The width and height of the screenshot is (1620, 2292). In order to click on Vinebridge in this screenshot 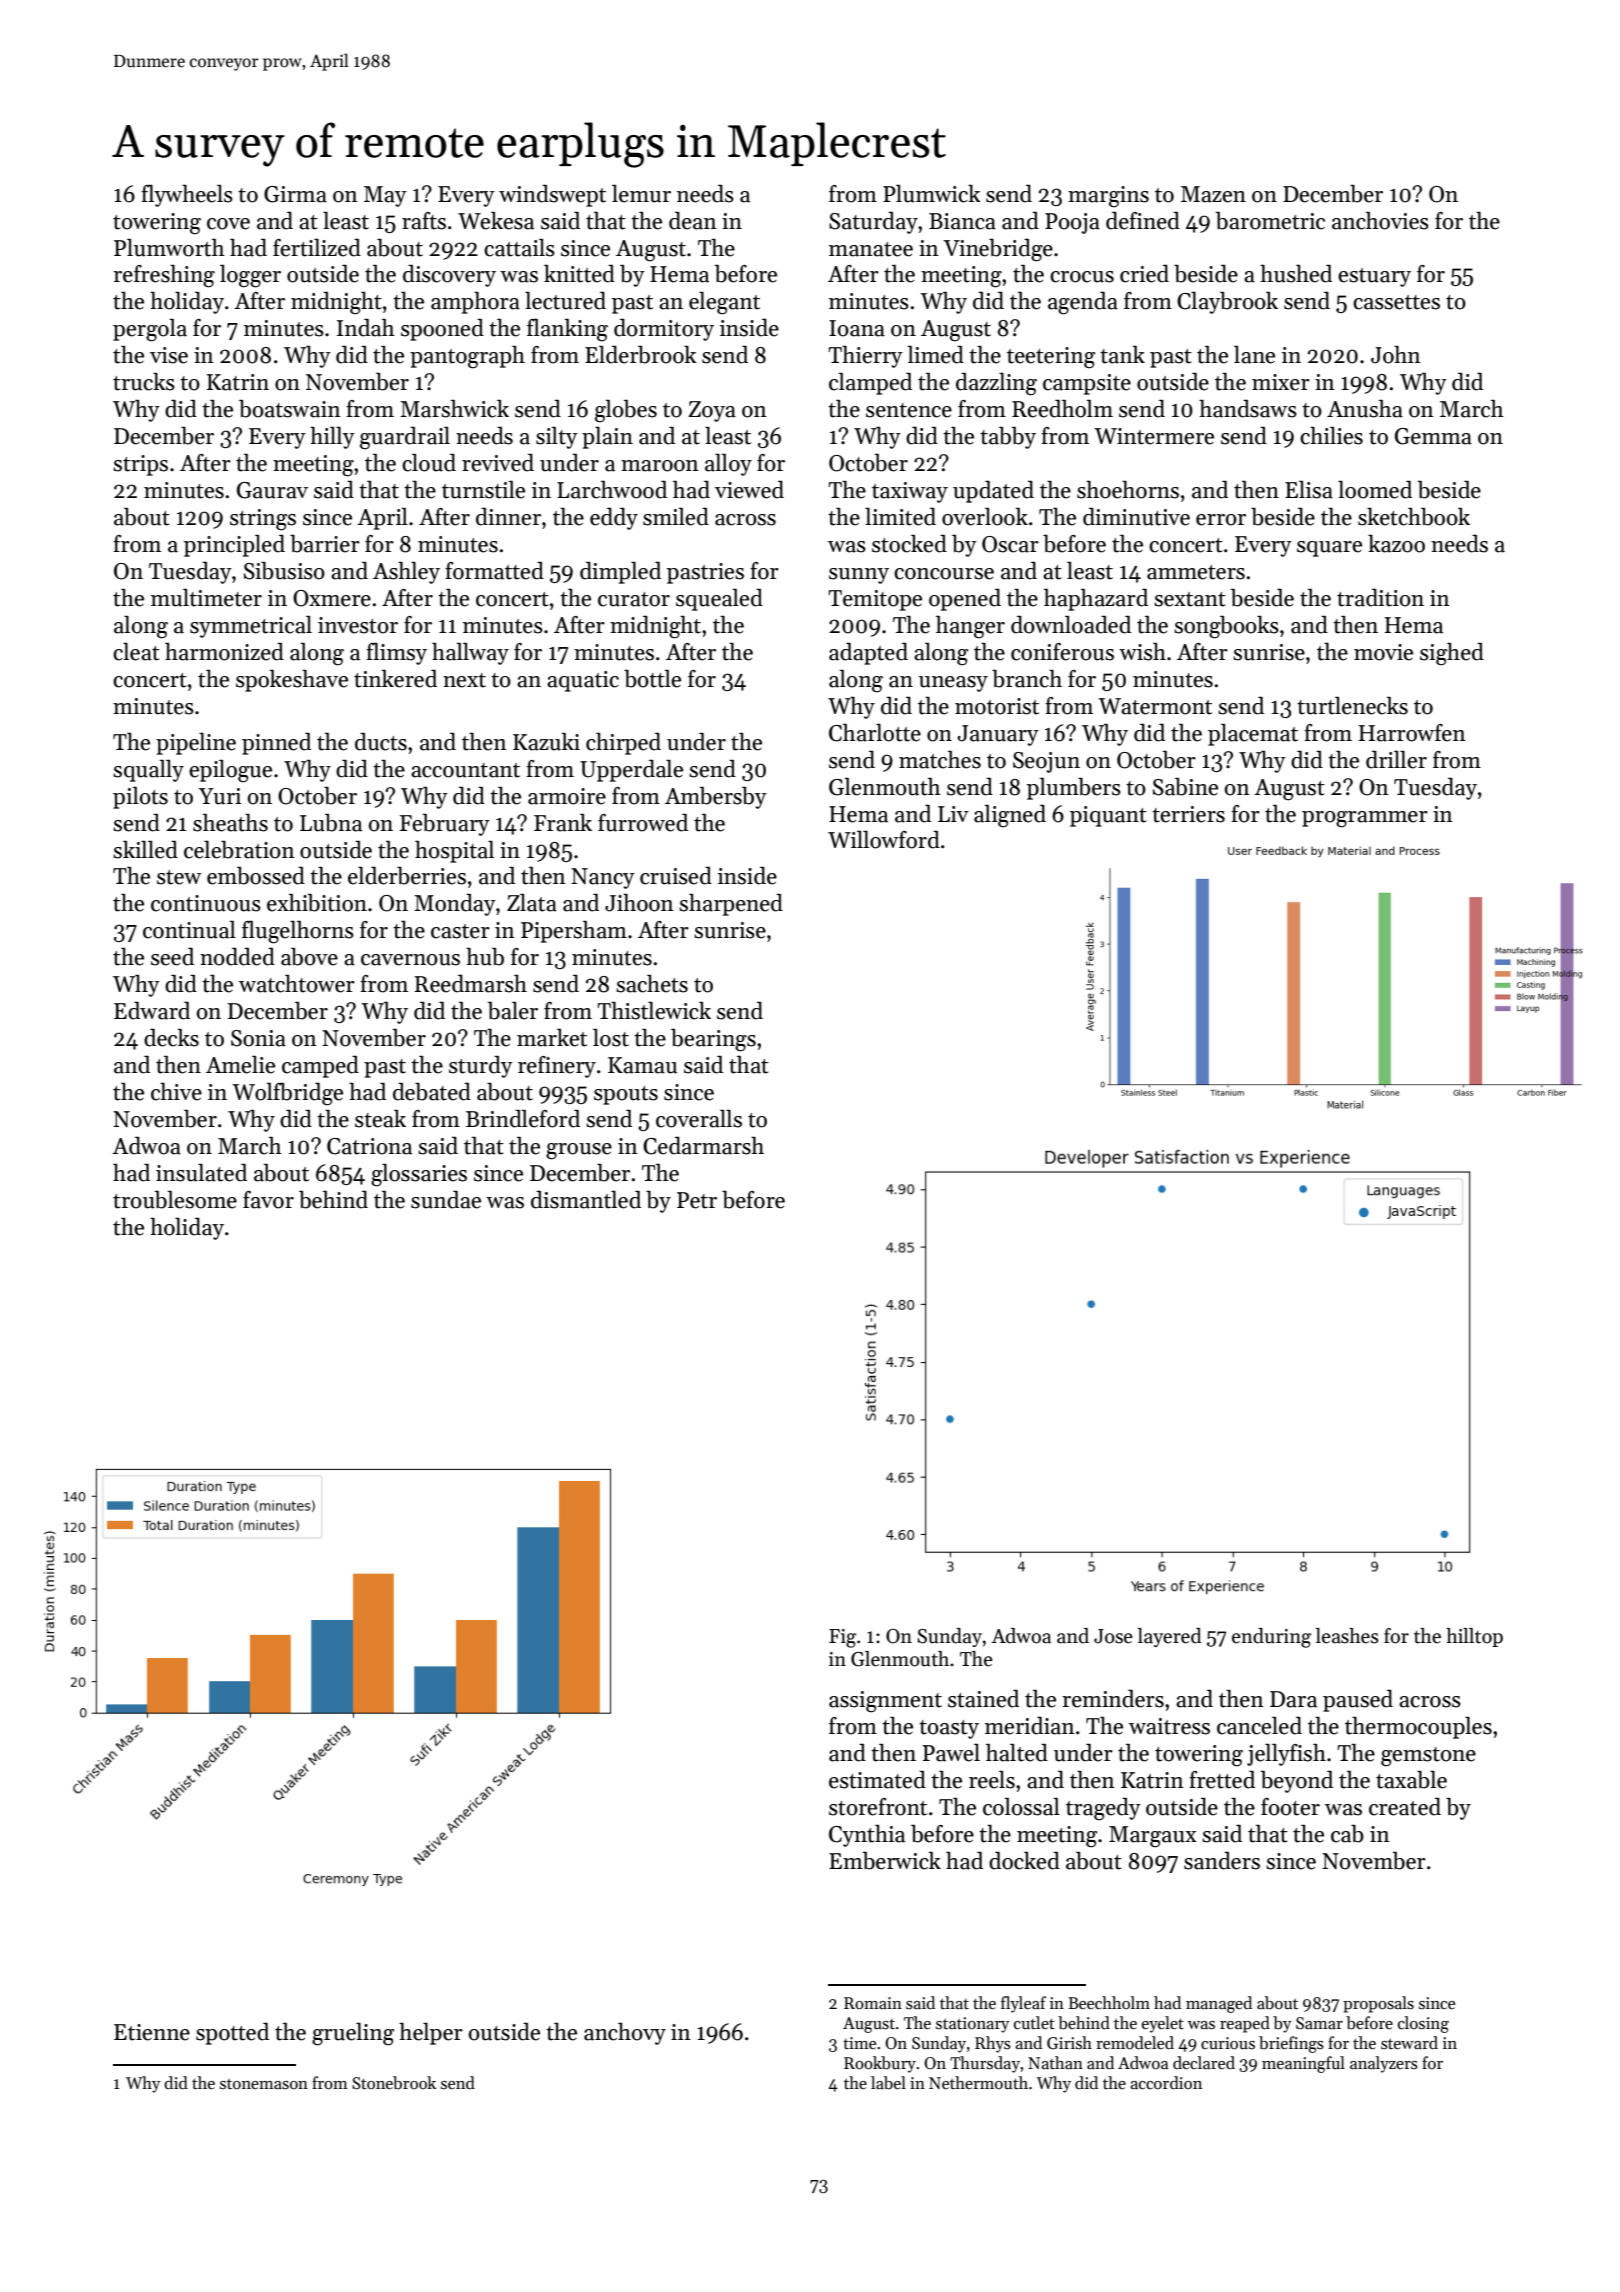, I will do `click(998, 250)`.
